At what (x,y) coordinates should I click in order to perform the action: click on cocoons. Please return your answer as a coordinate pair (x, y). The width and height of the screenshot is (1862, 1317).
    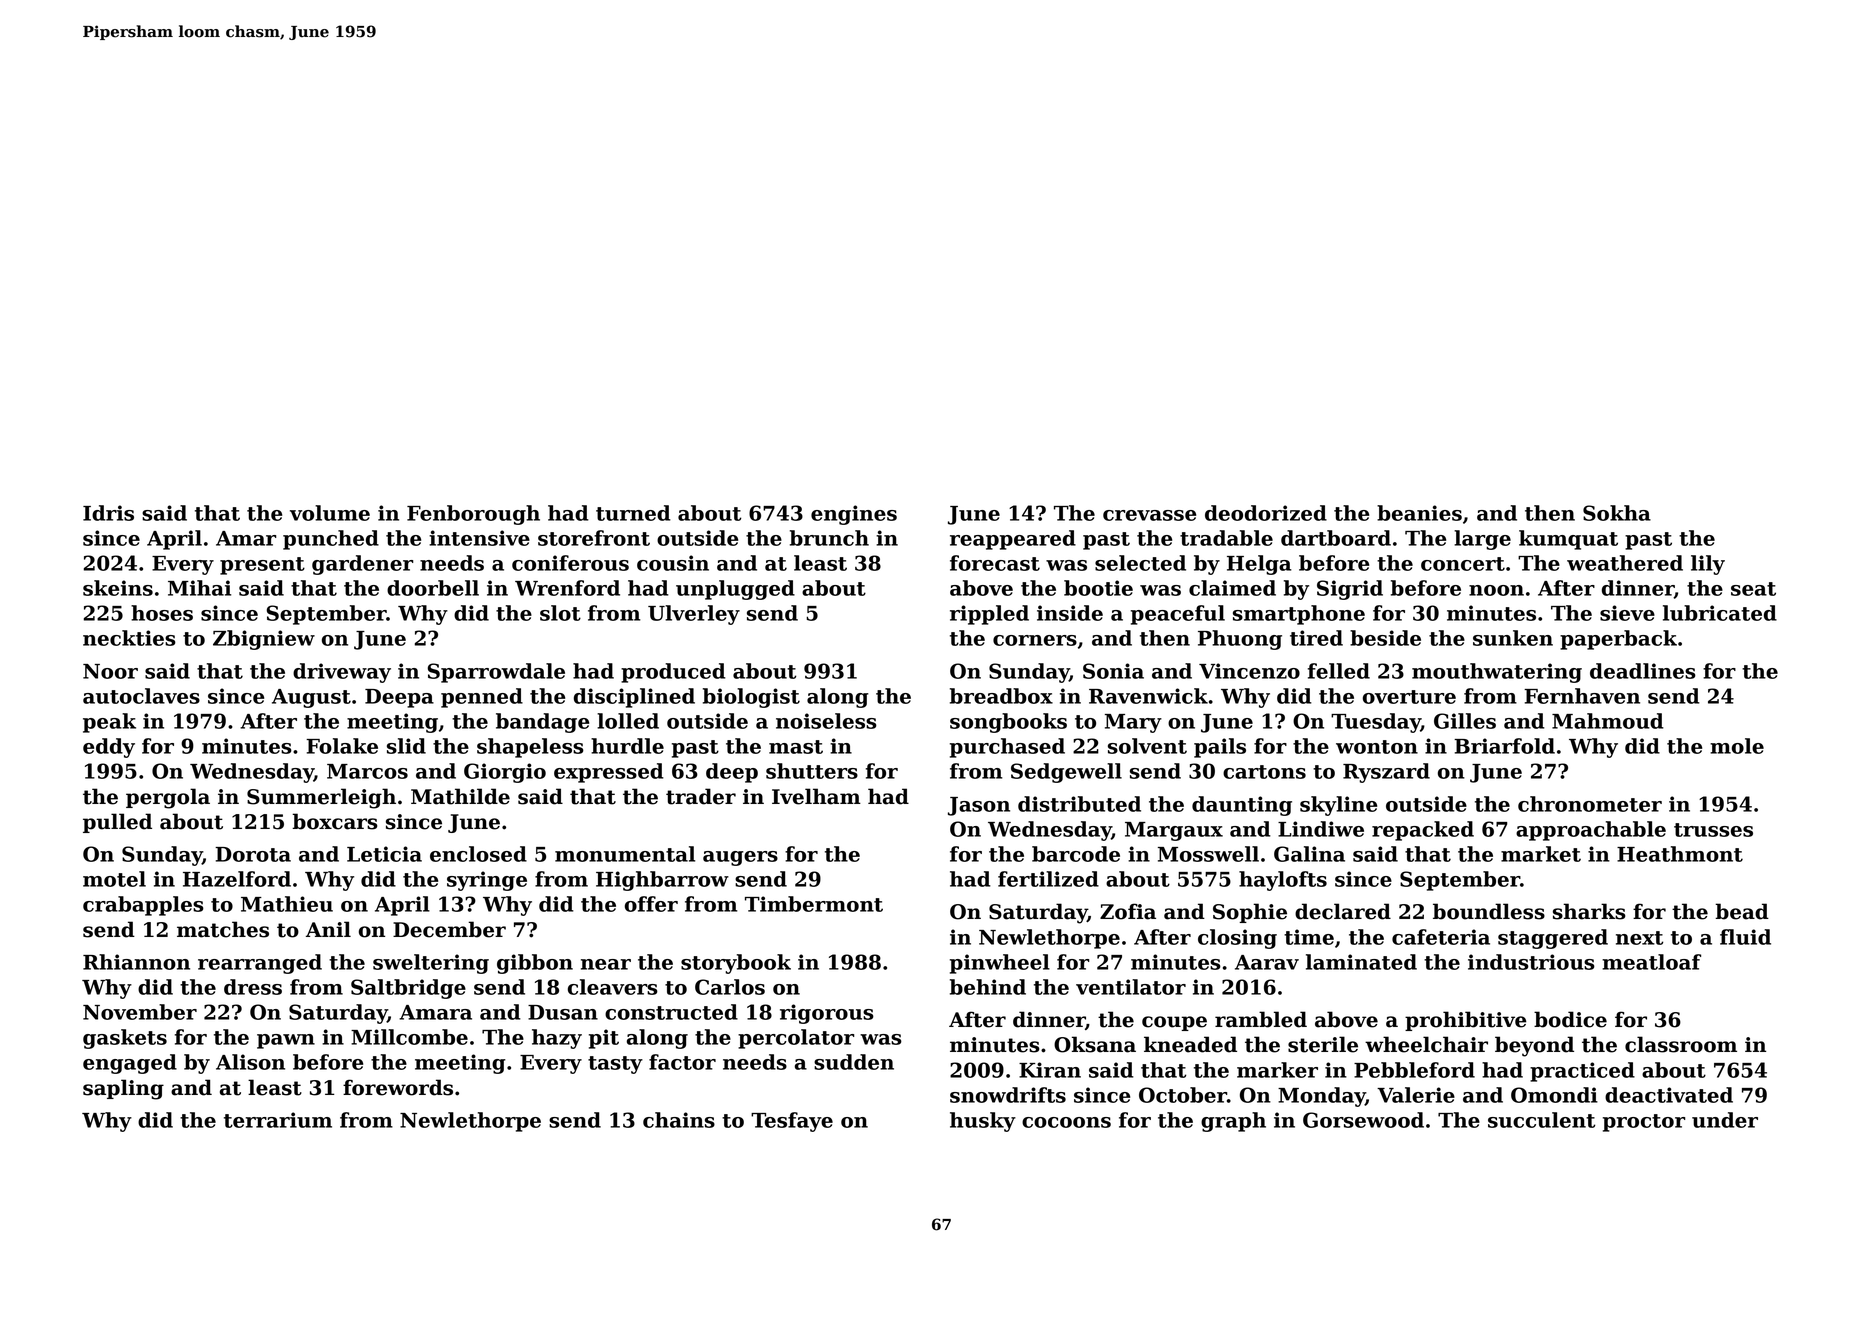
    Looking at the image, I should click on (1066, 1122).
